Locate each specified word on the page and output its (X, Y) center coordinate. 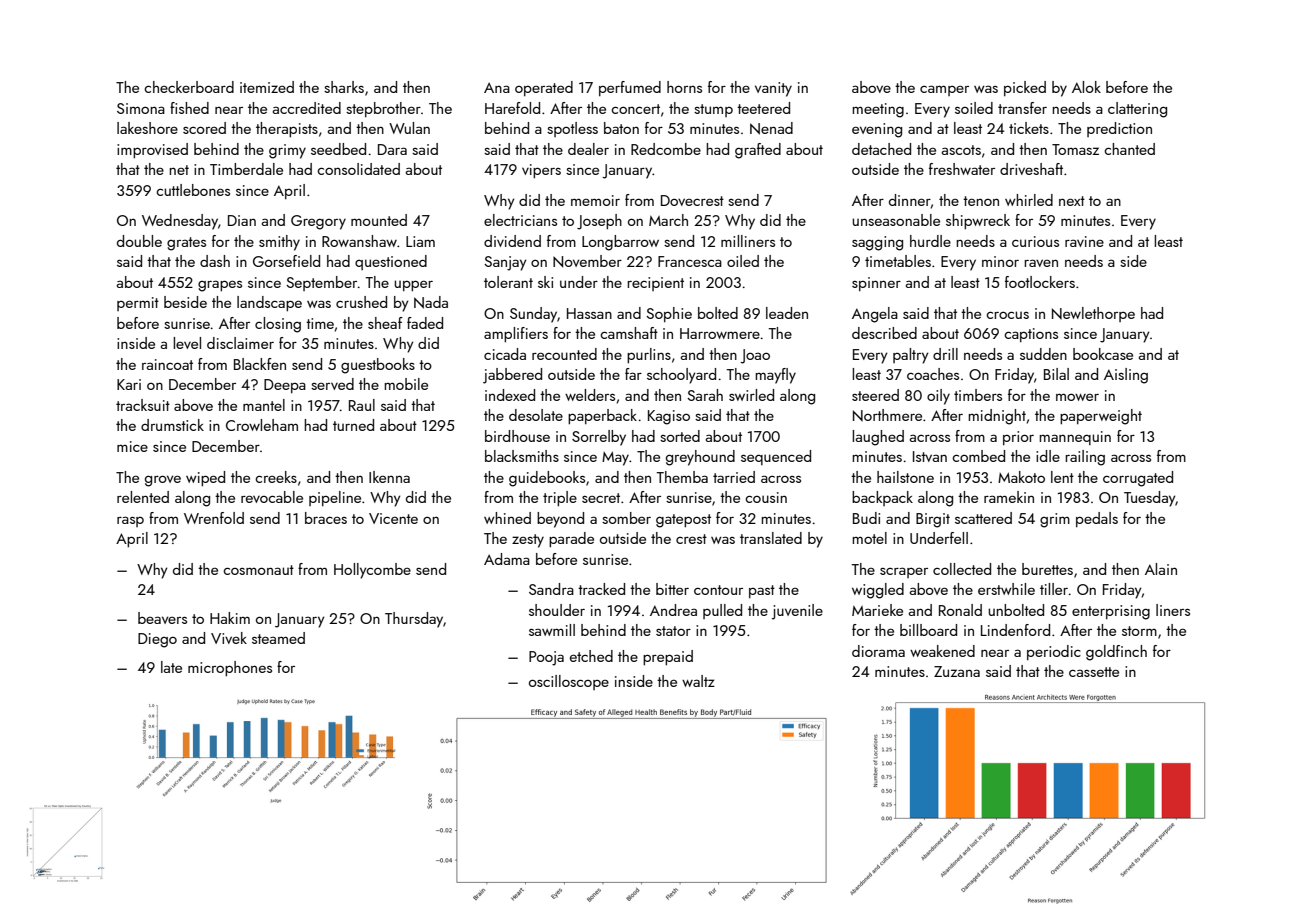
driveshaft (1031, 169)
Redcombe (666, 149)
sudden (1043, 354)
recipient (655, 284)
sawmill (552, 630)
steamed (278, 638)
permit (138, 304)
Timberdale (246, 169)
